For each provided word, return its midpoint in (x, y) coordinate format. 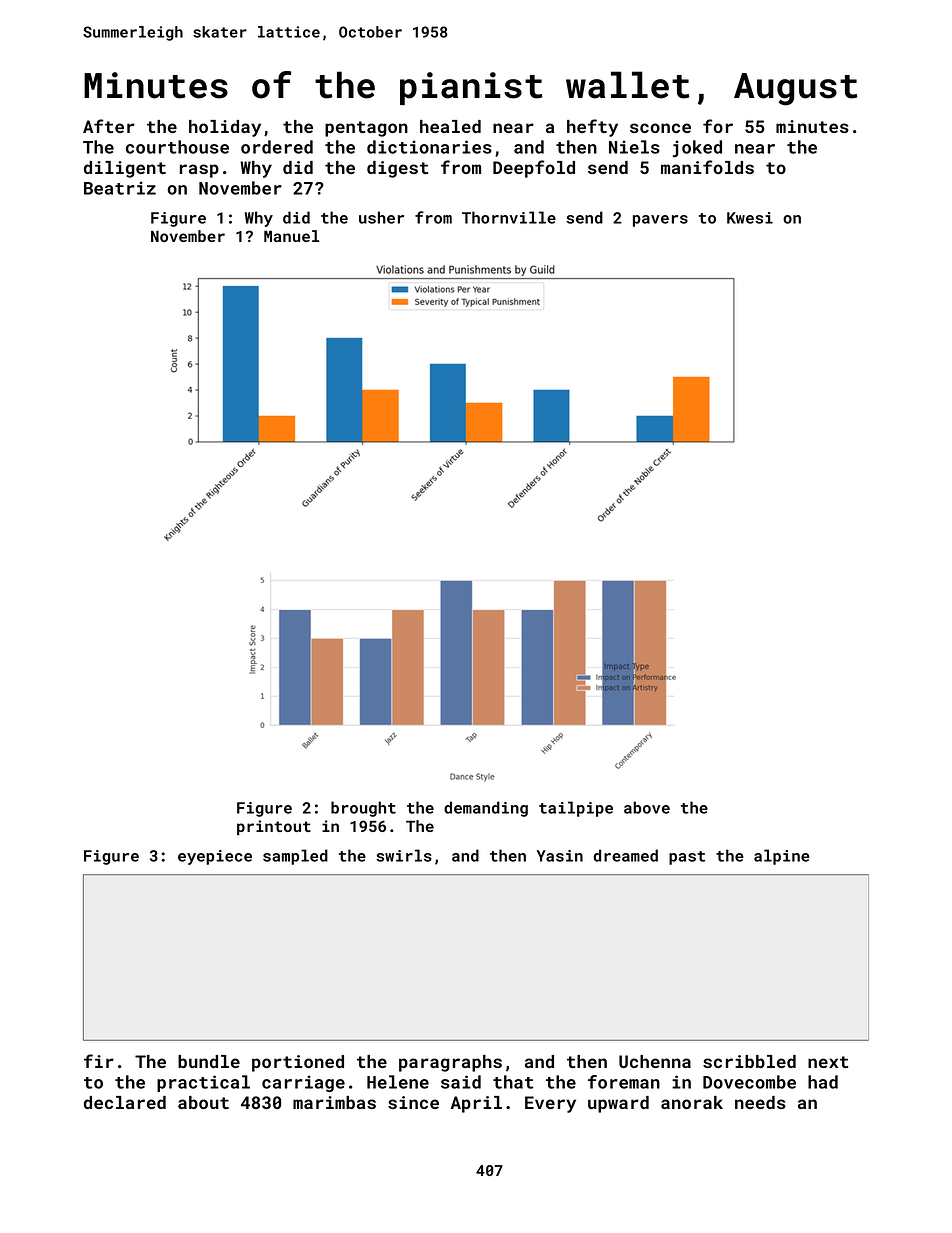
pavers (660, 221)
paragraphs (450, 1063)
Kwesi (750, 218)
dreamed (625, 855)
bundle (209, 1061)
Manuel (291, 236)
